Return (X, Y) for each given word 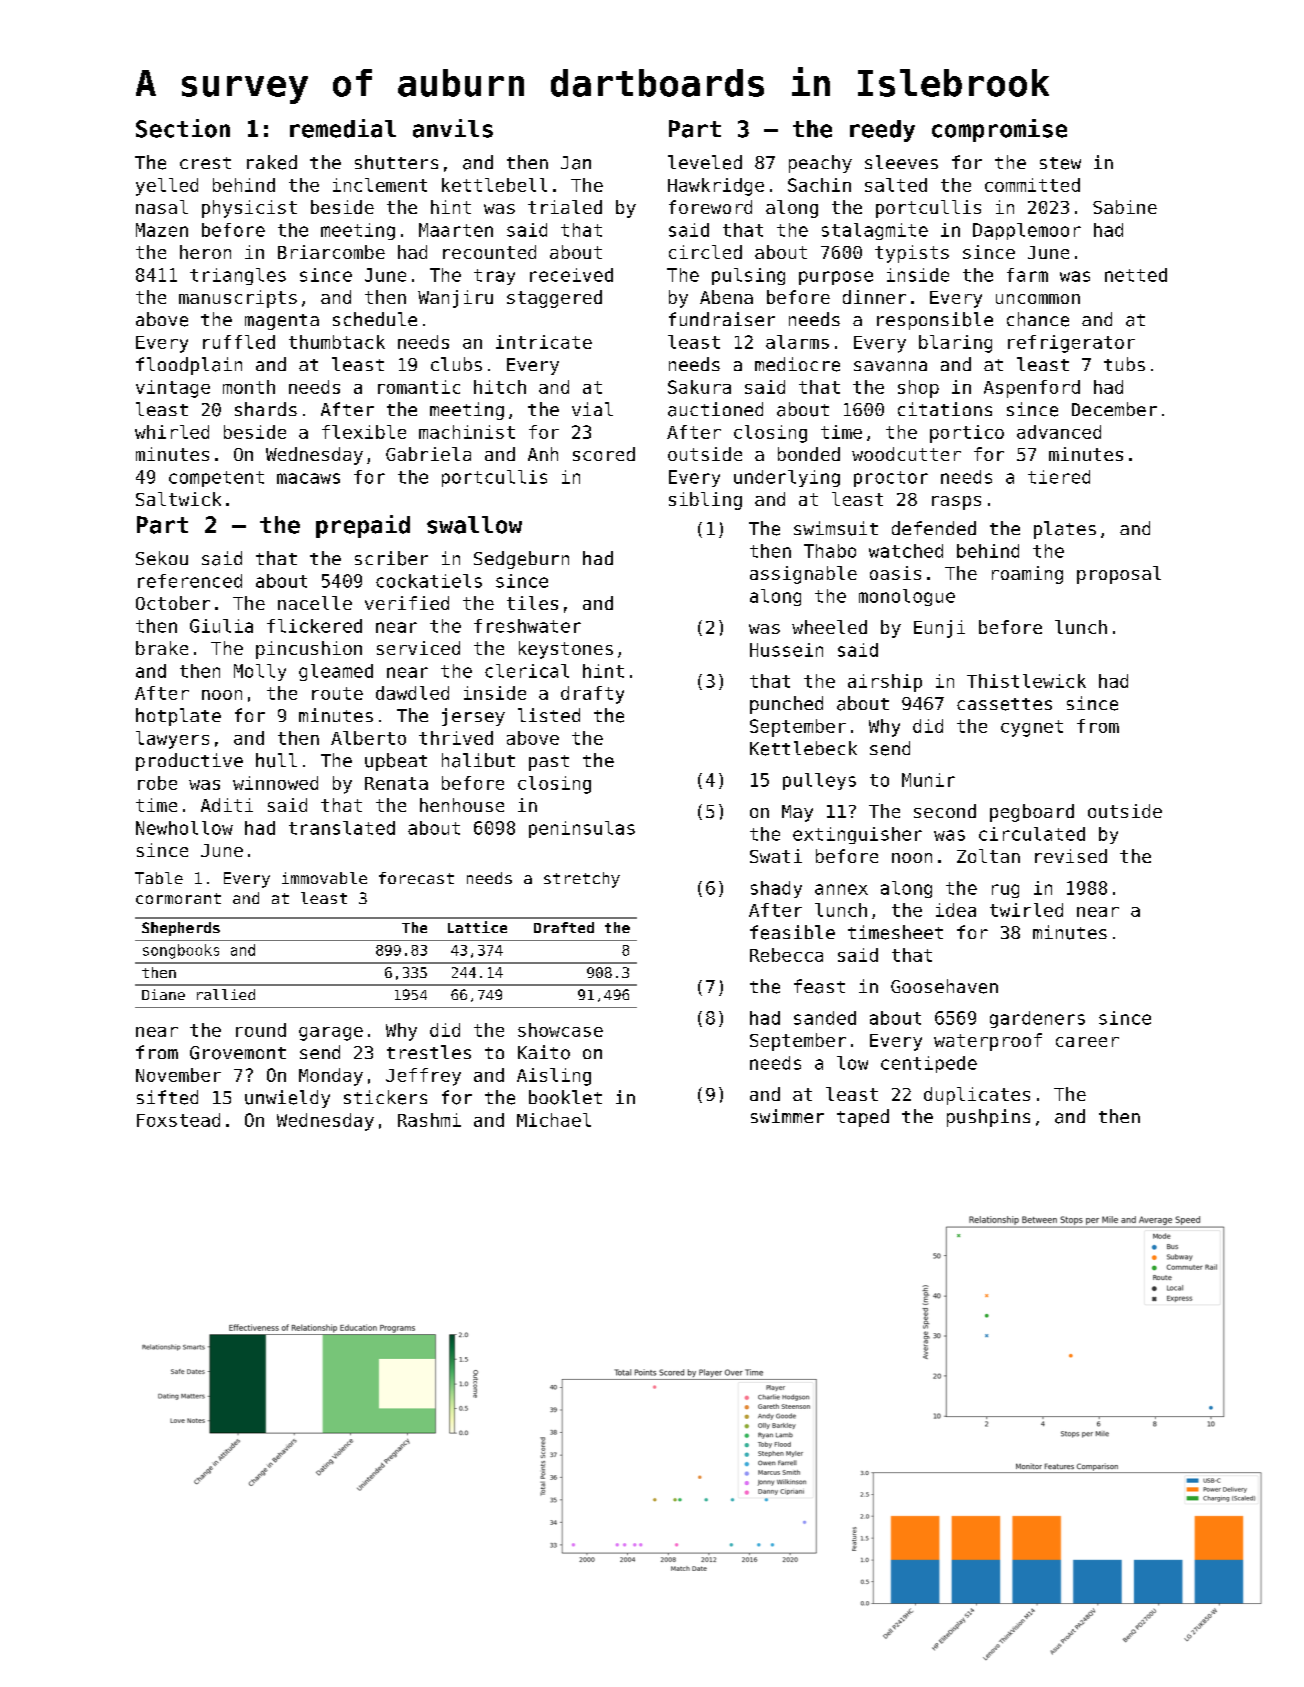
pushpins (988, 1118)
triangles (238, 276)
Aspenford (1032, 389)
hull (276, 760)
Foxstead (178, 1120)
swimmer (787, 1116)
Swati (776, 856)
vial (592, 409)
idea (956, 910)
